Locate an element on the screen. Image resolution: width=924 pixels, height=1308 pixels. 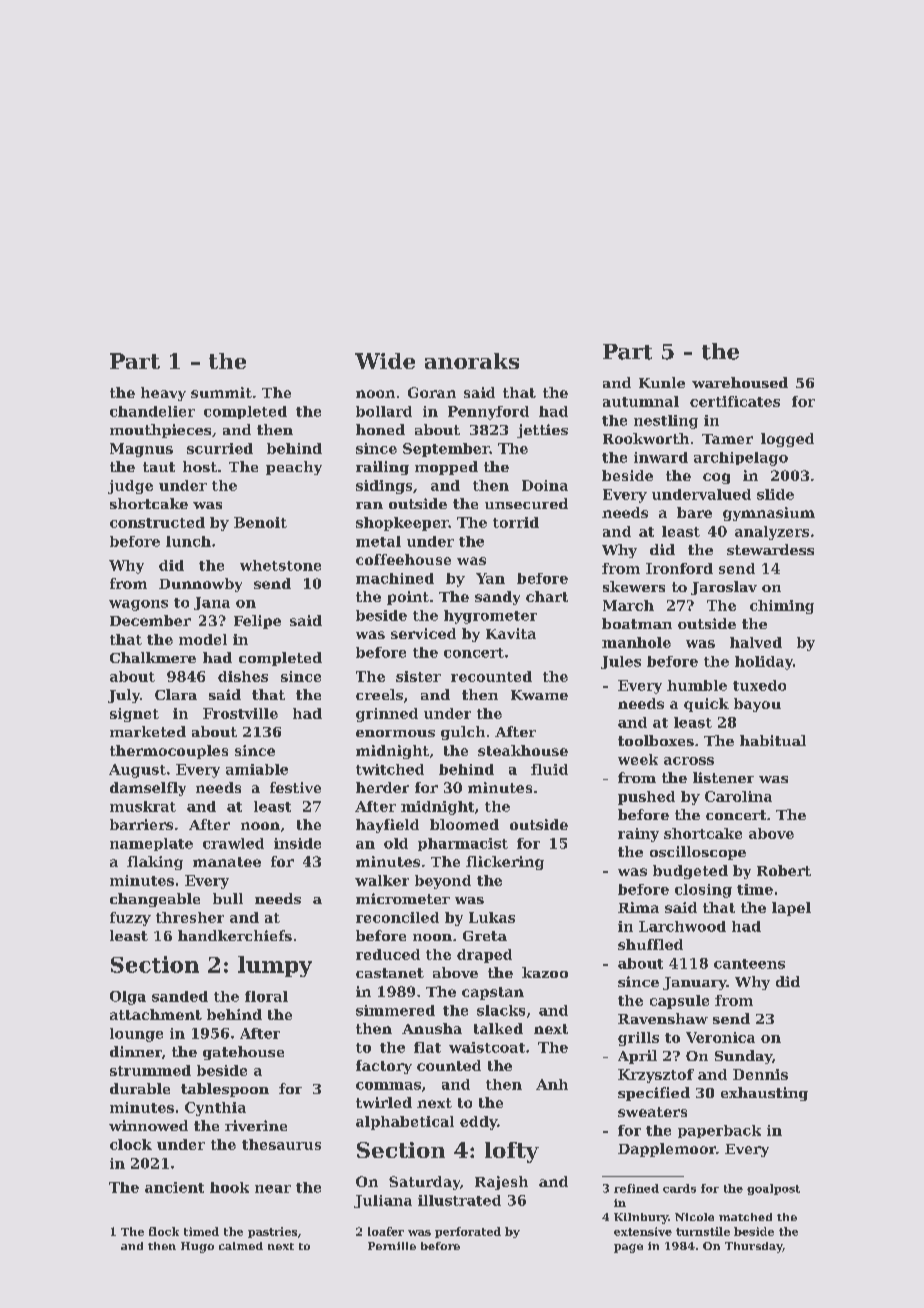
summit is located at coordinates (221, 392).
